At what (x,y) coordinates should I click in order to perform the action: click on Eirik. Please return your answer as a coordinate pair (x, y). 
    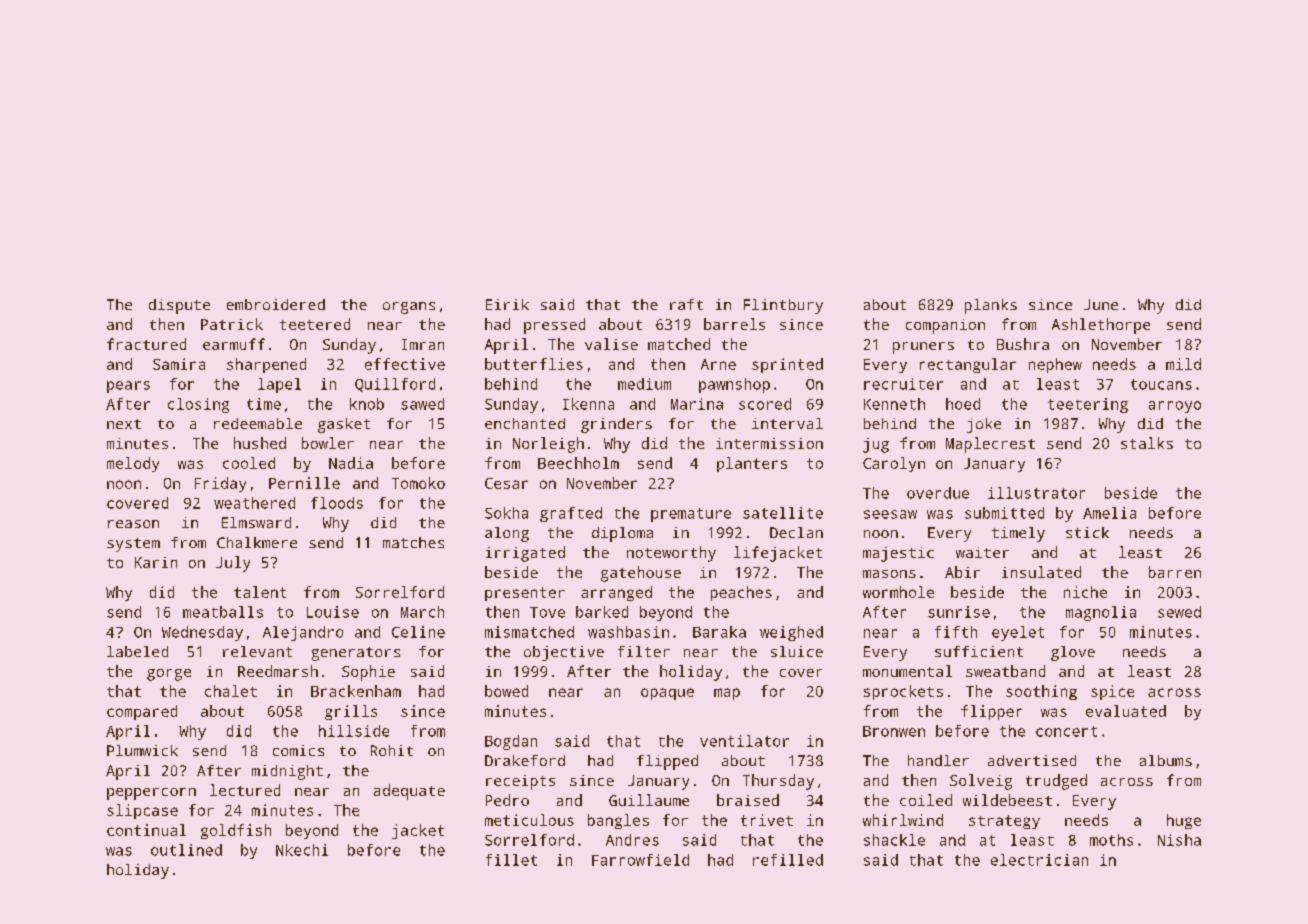
    Looking at the image, I should click on (507, 304).
